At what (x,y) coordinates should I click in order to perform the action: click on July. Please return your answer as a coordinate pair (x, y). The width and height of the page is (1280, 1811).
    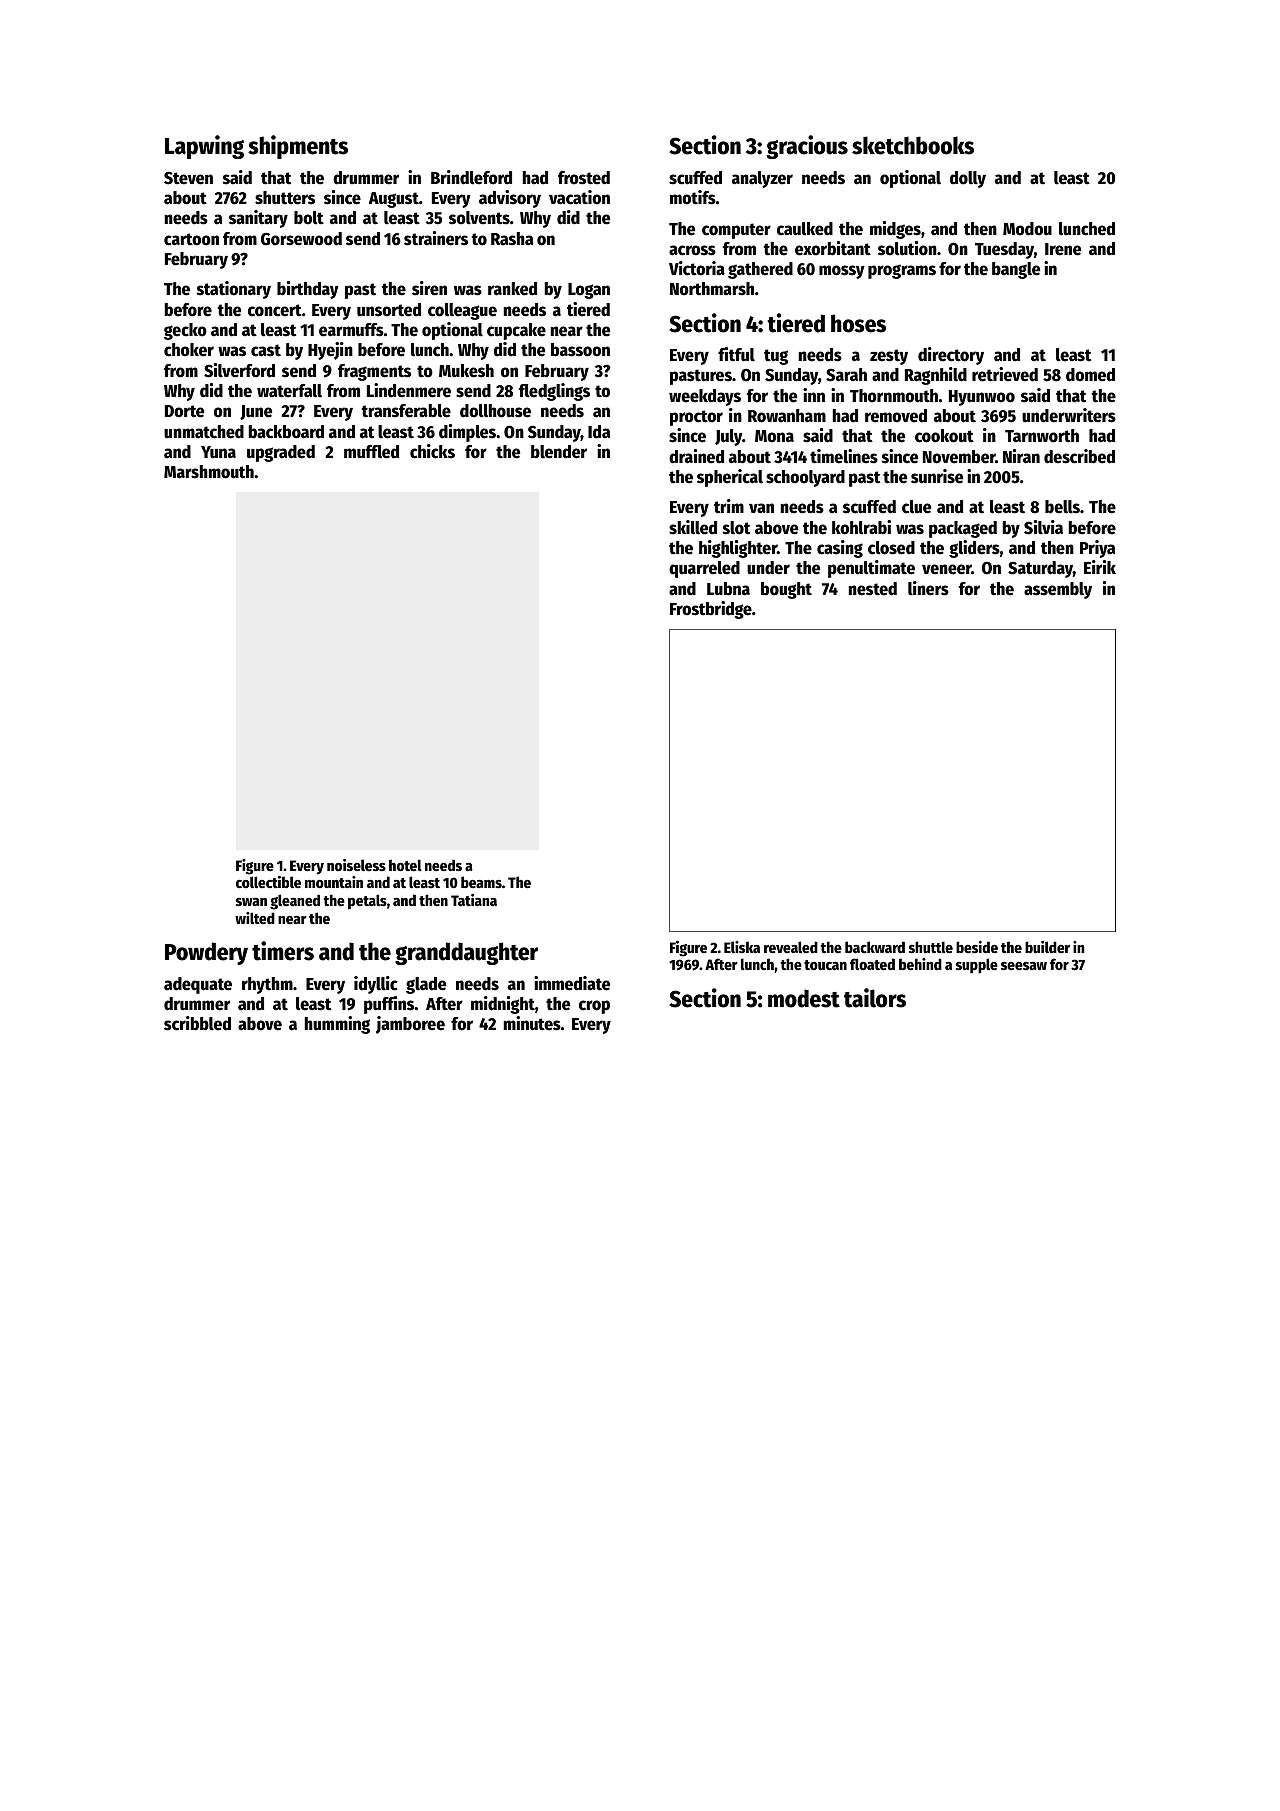
    Looking at the image, I should click on (728, 437).
